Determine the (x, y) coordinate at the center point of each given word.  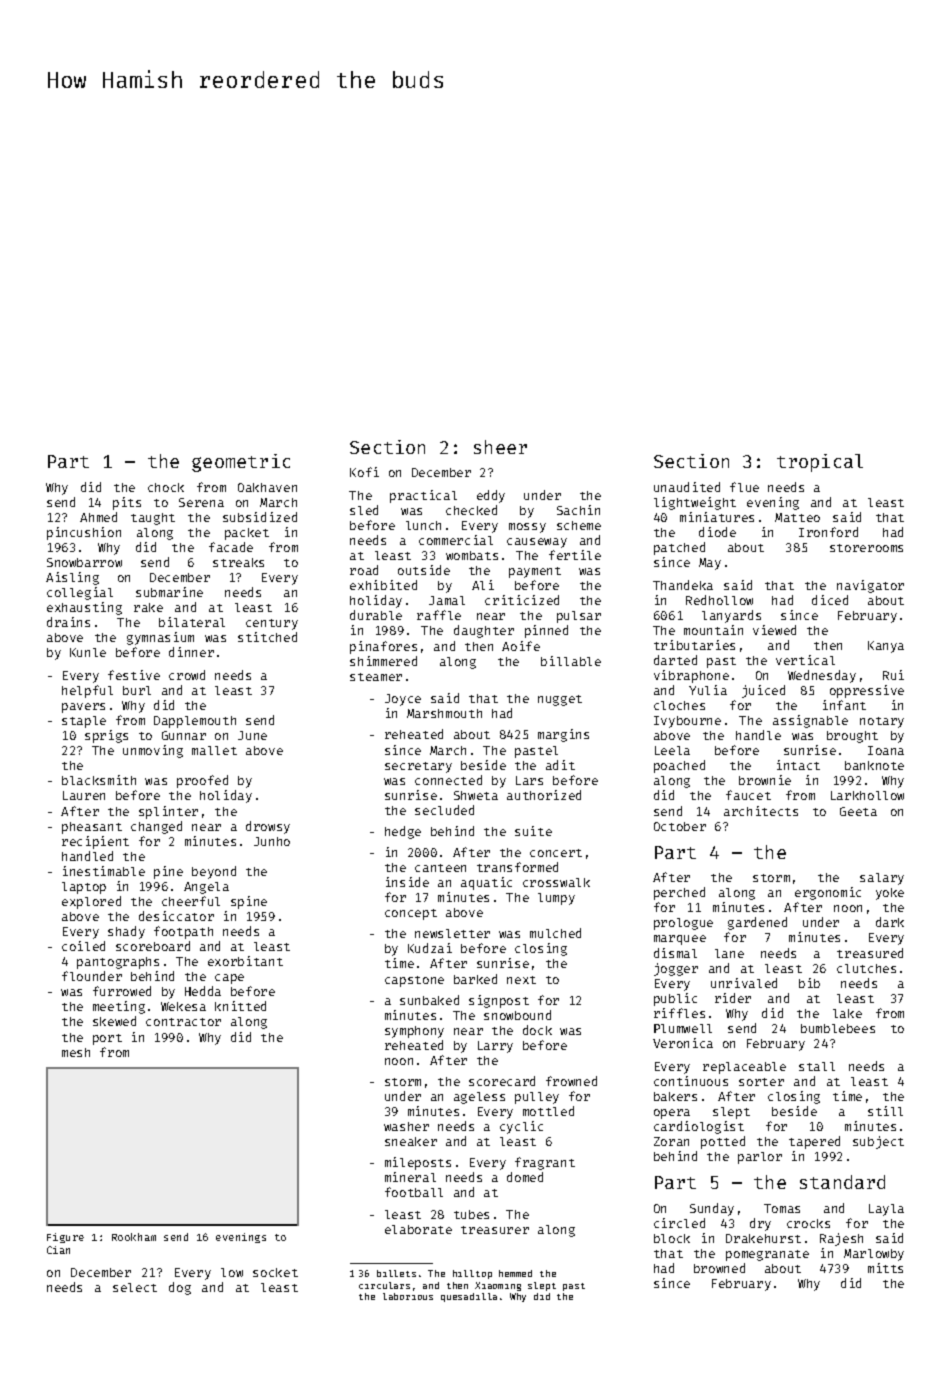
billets (396, 1273)
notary (882, 722)
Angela (206, 888)
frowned (571, 1081)
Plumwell (683, 1028)
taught (153, 519)
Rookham (134, 1237)
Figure (65, 1238)
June (252, 735)
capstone (414, 981)
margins (563, 735)
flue (744, 487)
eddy (491, 496)
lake (847, 1013)
